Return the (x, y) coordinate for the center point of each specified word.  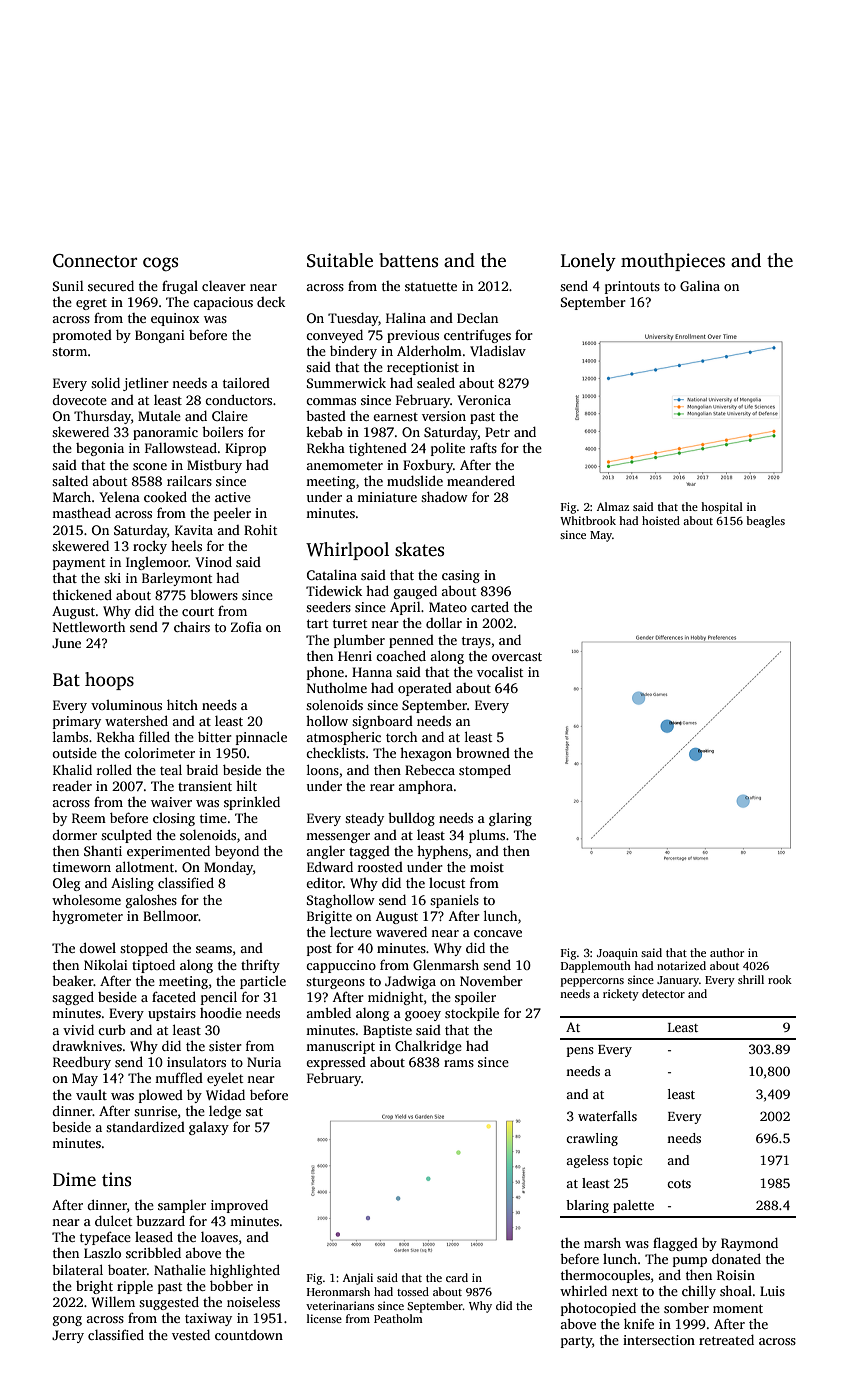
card (457, 1277)
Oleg (66, 884)
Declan (477, 318)
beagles (766, 522)
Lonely (588, 262)
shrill (751, 979)
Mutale (159, 416)
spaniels (454, 901)
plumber (359, 641)
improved (239, 1206)
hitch (182, 705)
